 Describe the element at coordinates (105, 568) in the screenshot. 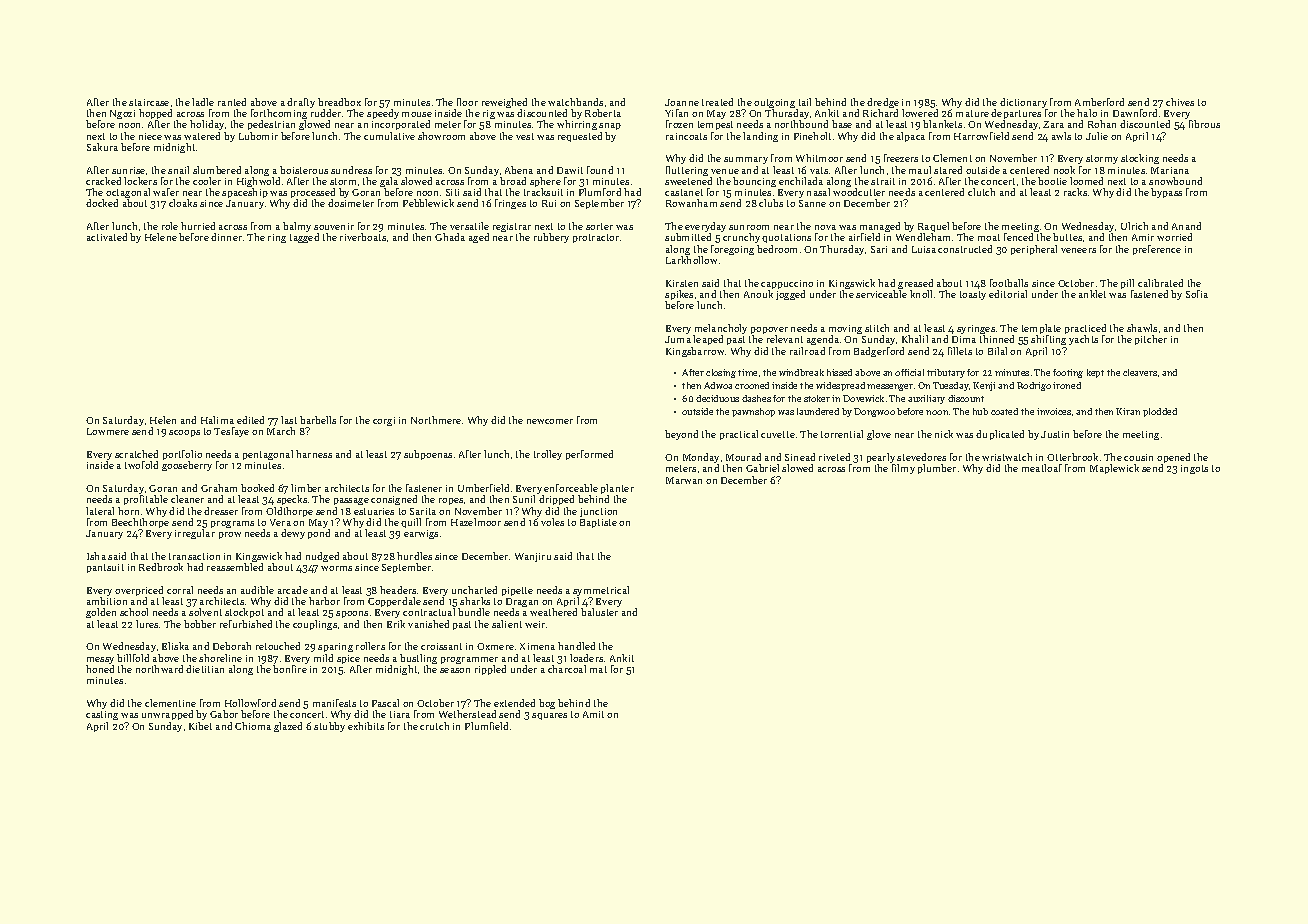

I see `pantsuit` at that location.
